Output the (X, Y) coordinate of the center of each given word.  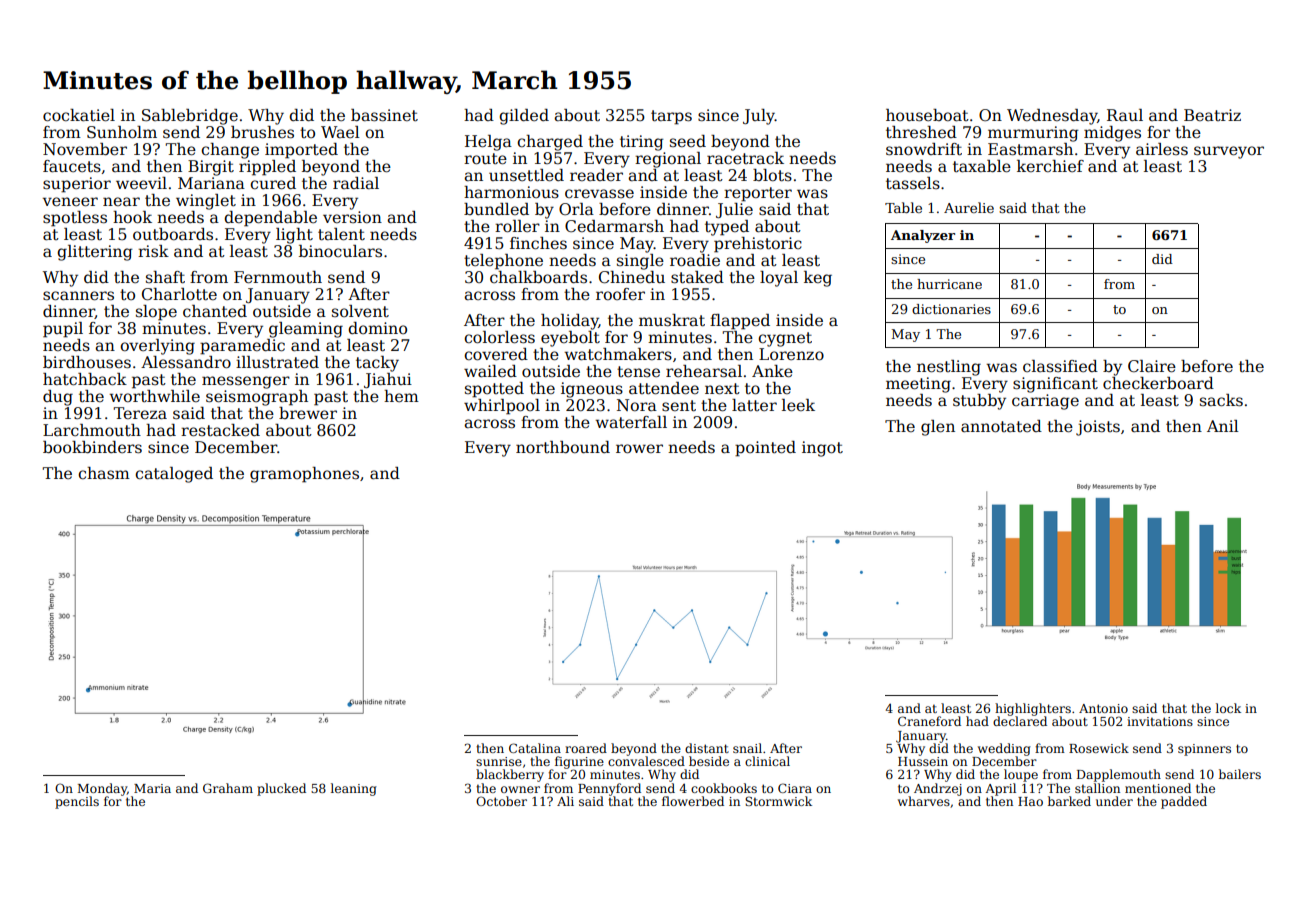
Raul (1125, 115)
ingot (822, 449)
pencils (77, 802)
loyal (779, 279)
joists (1098, 428)
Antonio (1103, 708)
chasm (104, 473)
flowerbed (693, 801)
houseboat (927, 115)
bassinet (384, 115)
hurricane (949, 284)
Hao (1030, 801)
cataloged (174, 475)
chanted (215, 311)
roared (586, 748)
